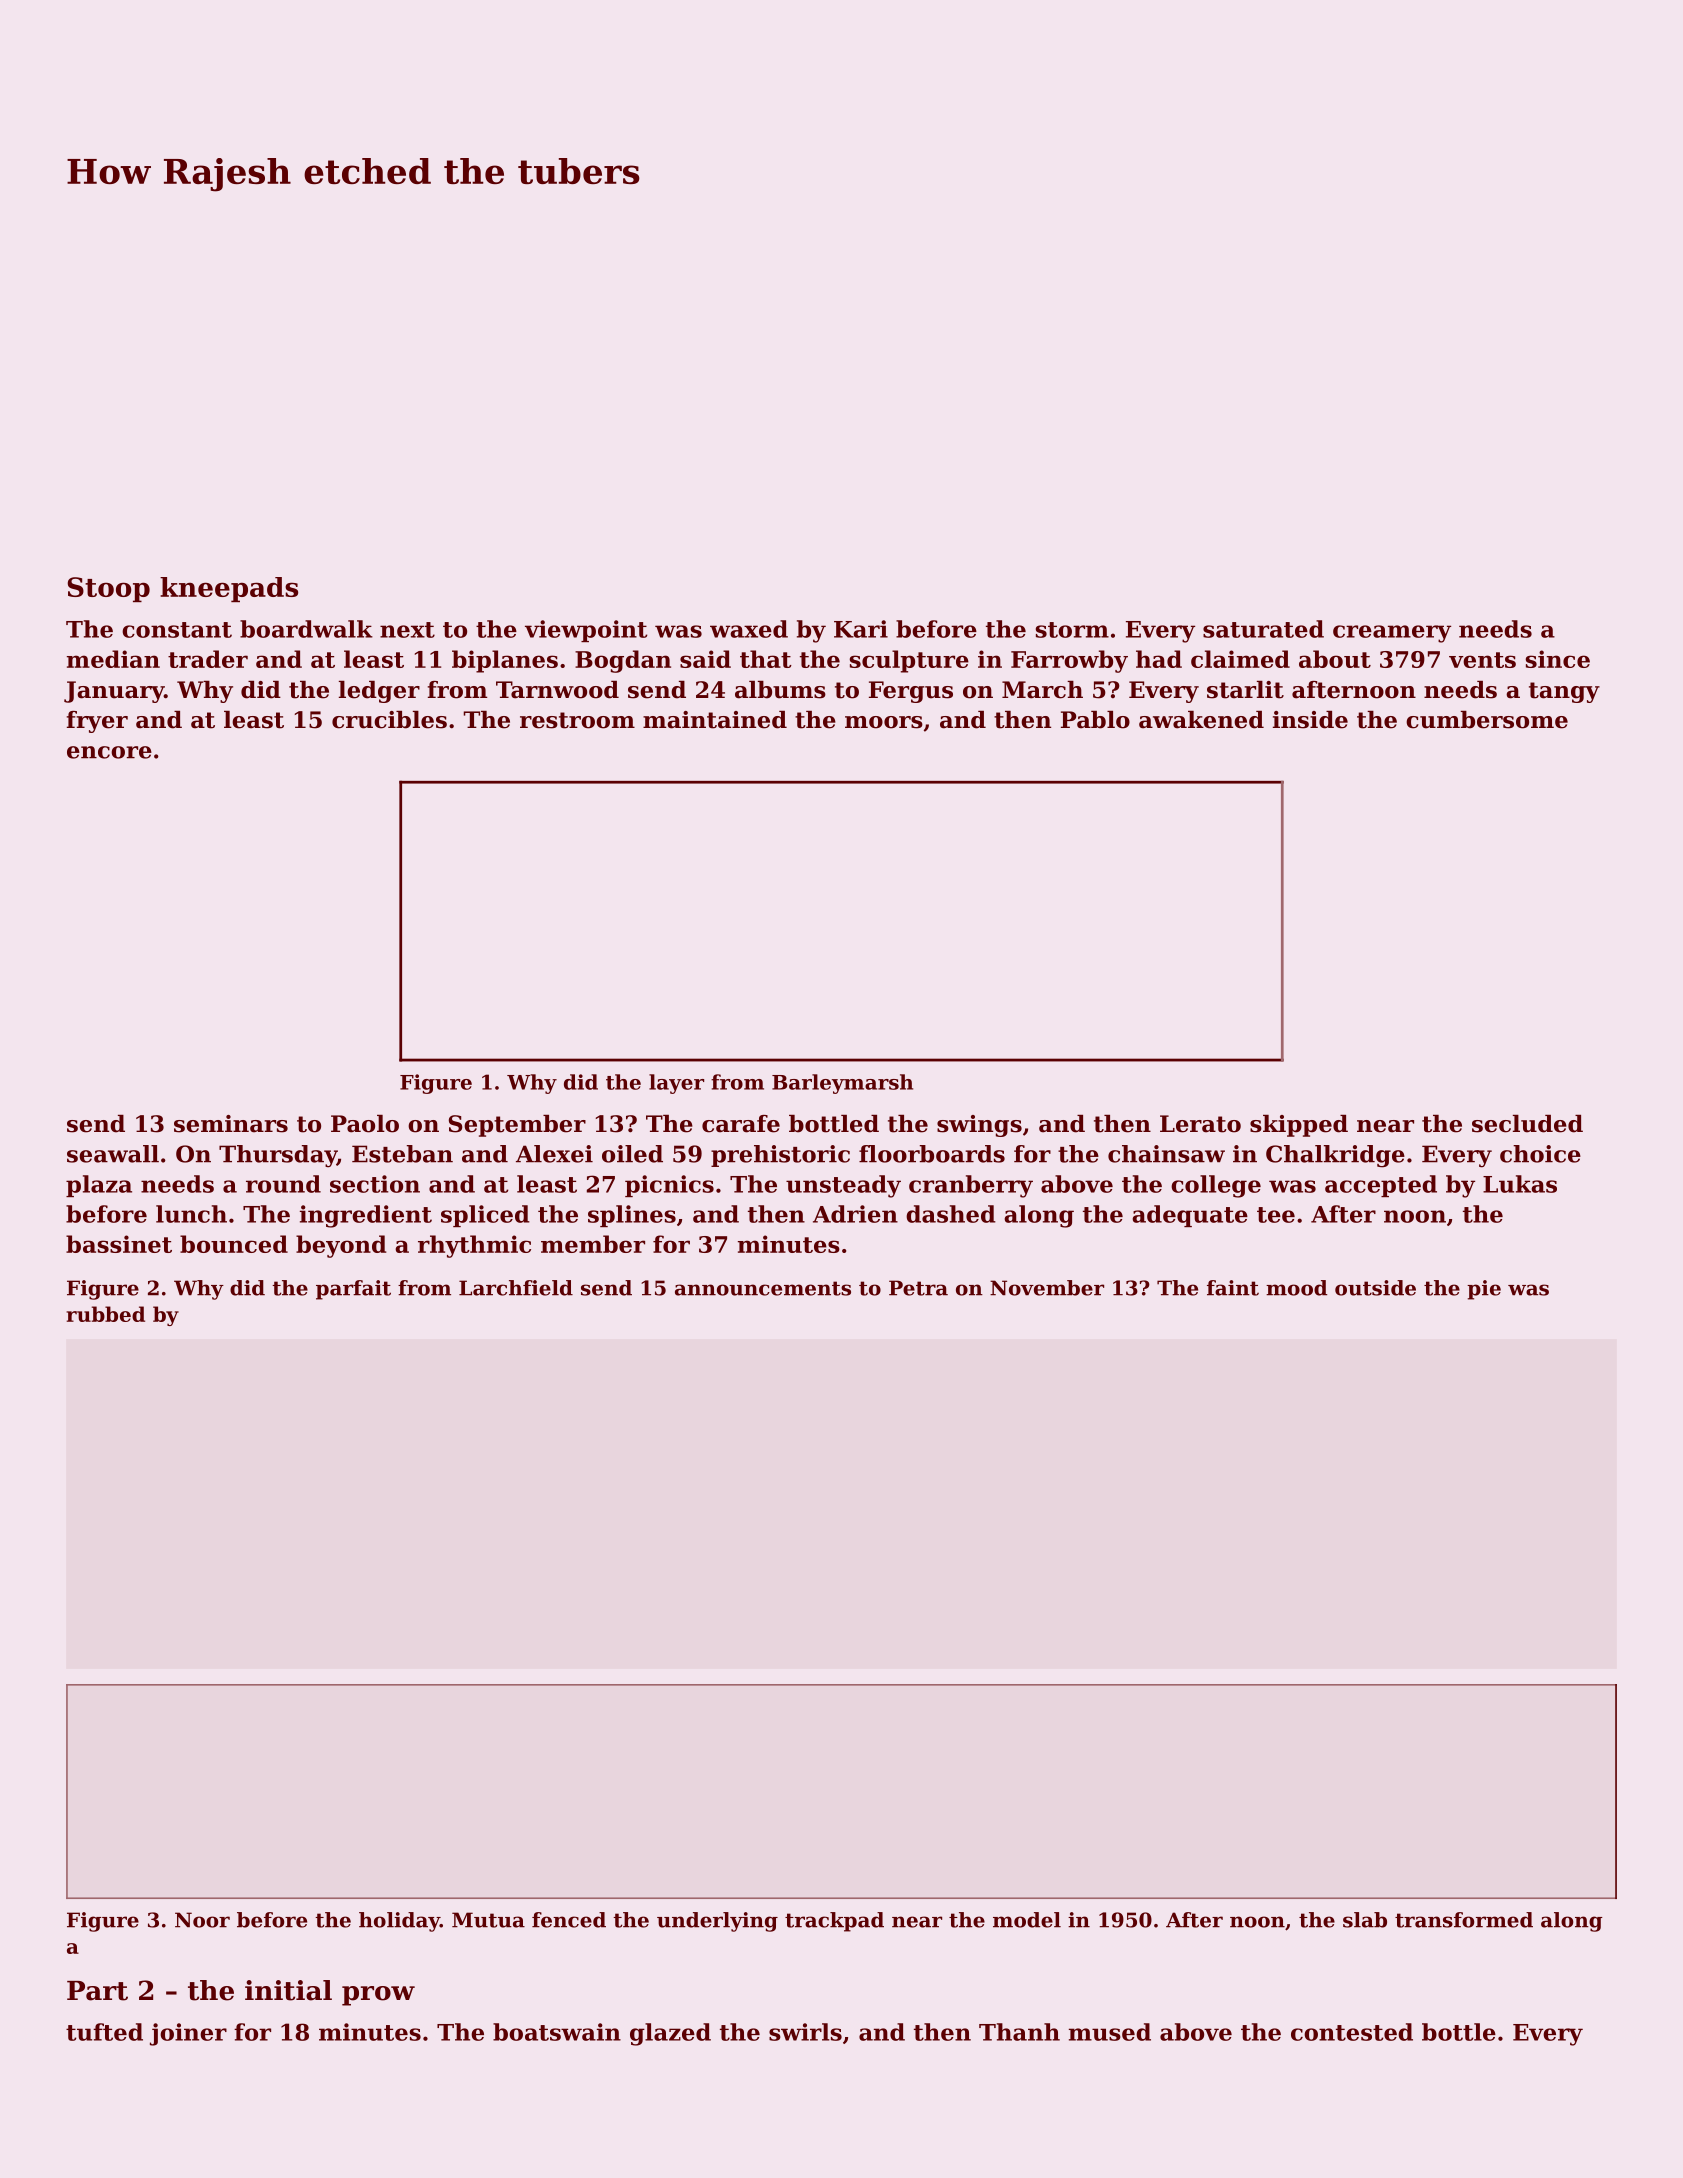  What do you see at coordinates (763, 1288) in the document?
I see `announcements` at bounding box center [763, 1288].
